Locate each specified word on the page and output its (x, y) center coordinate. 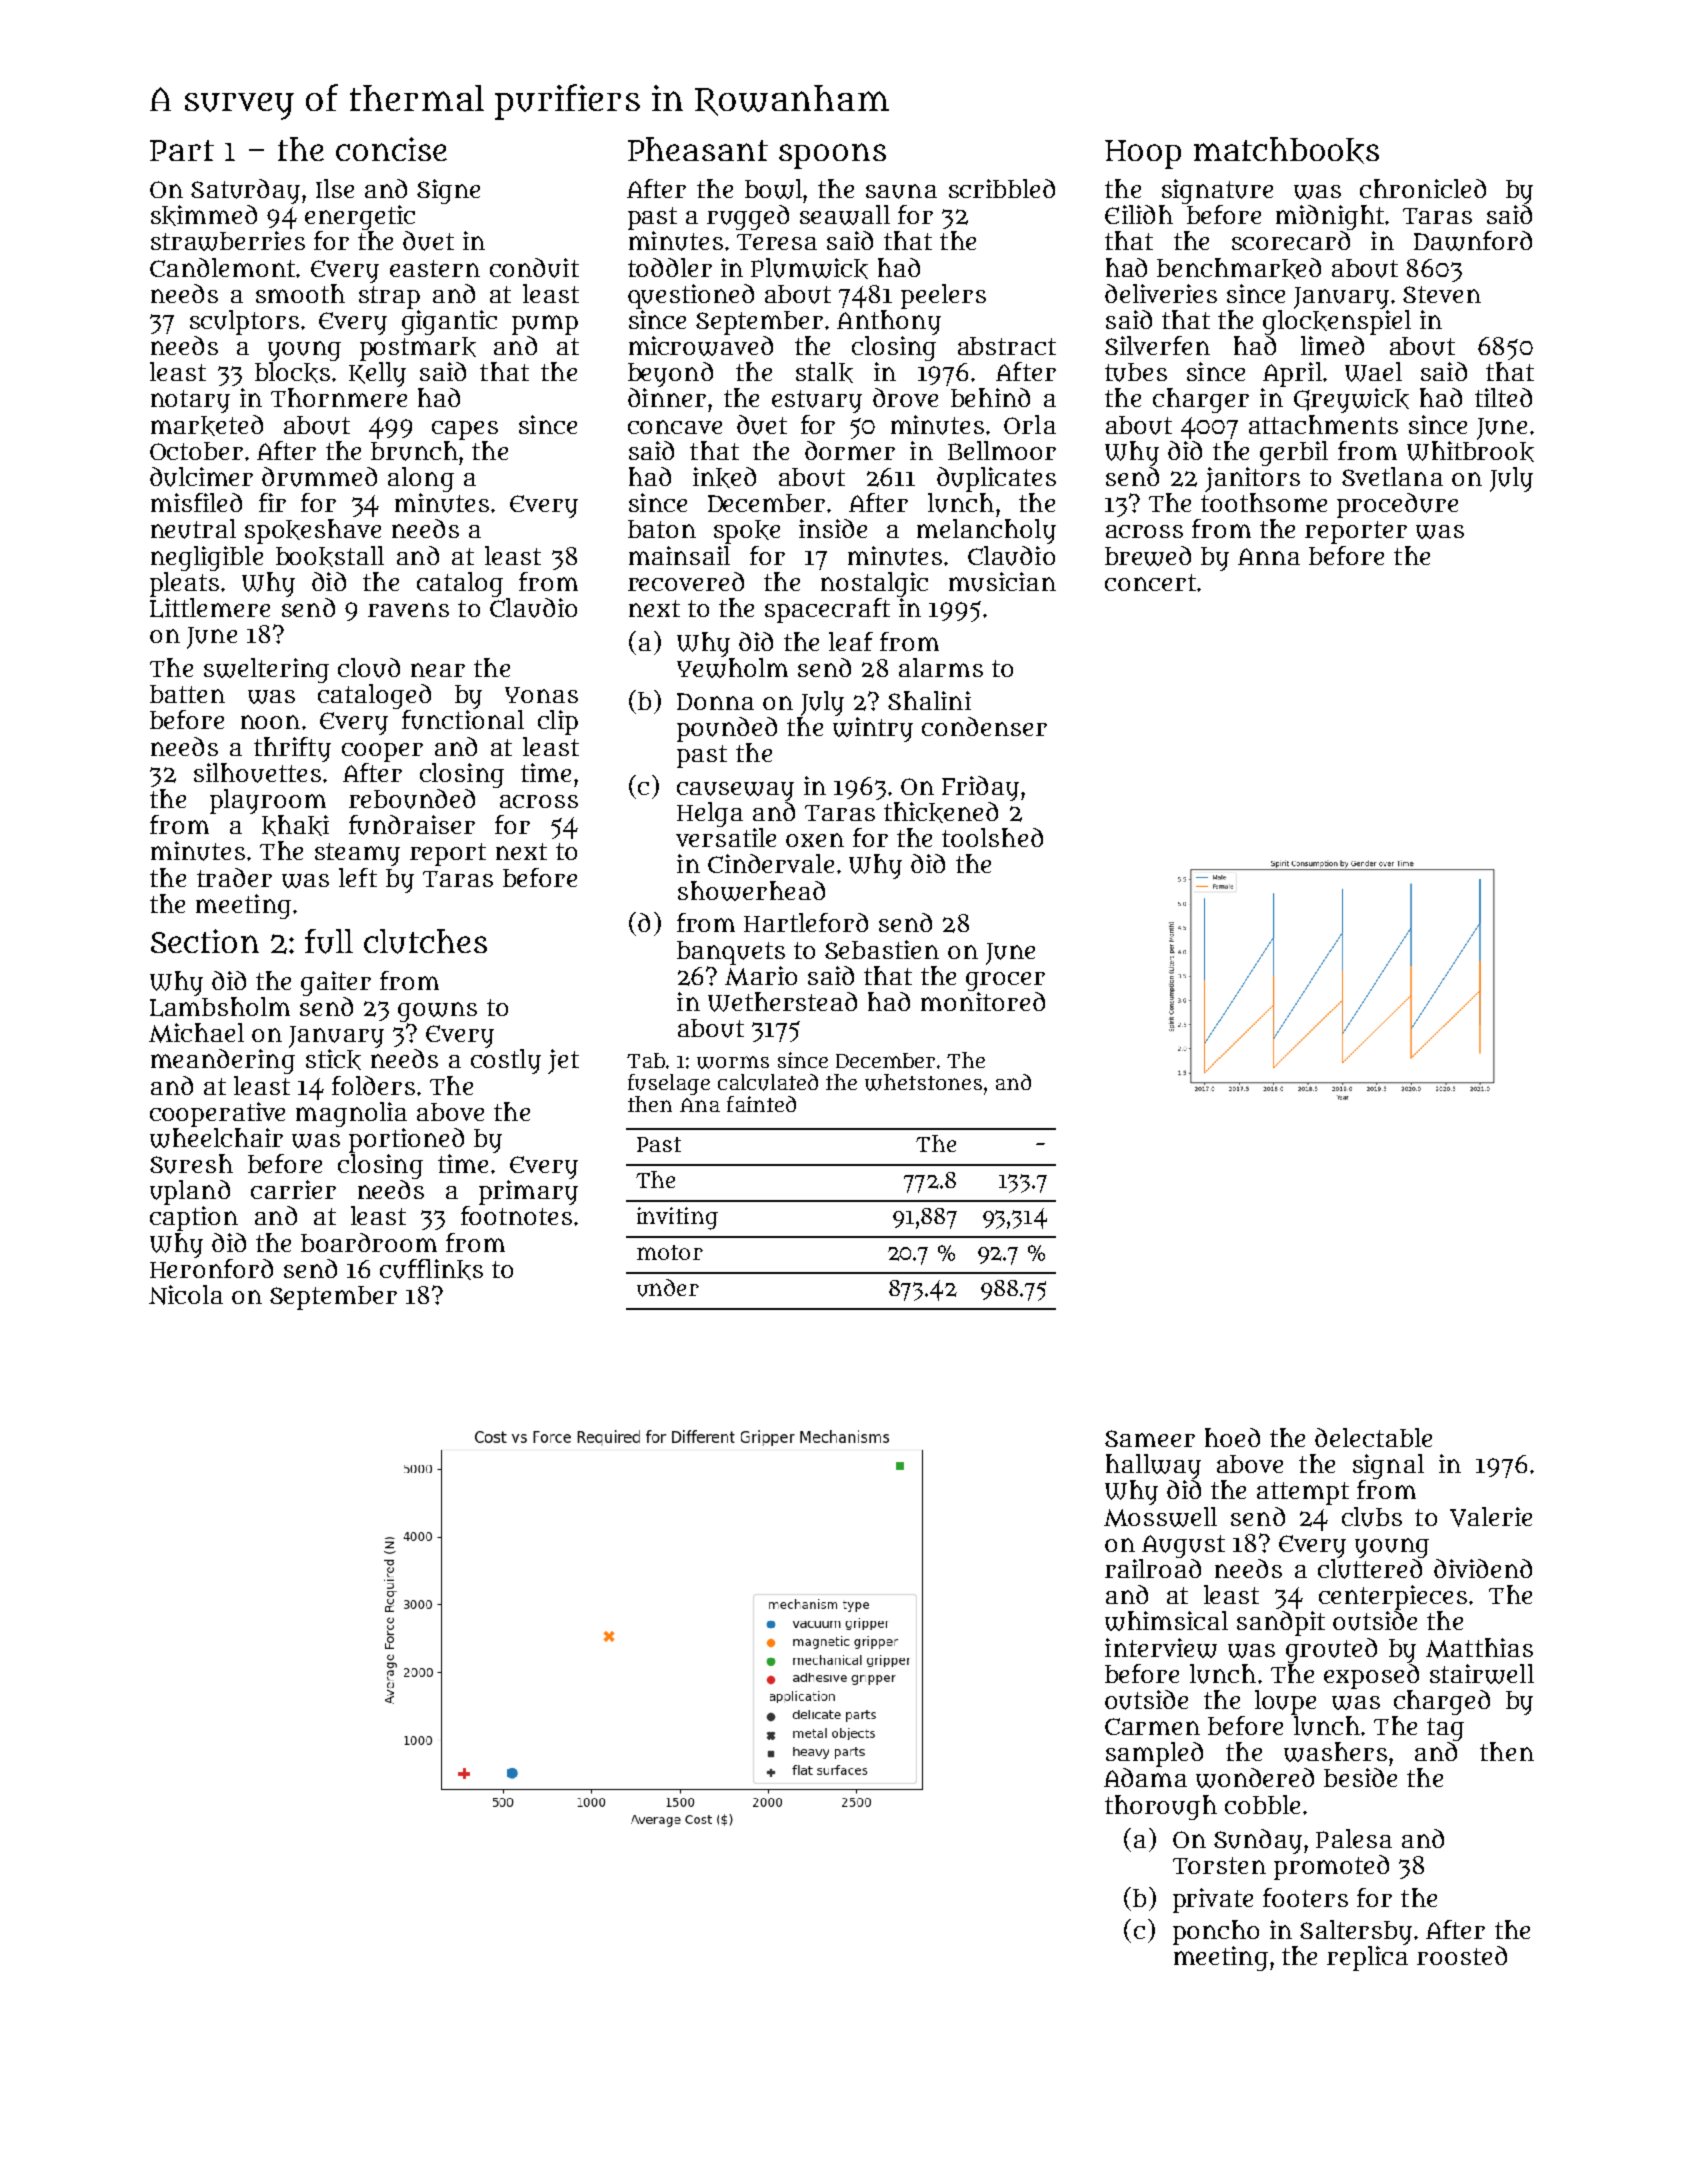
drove (905, 397)
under (668, 1288)
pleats (184, 584)
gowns (437, 1012)
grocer (1005, 981)
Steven (1442, 294)
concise (391, 149)
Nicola (186, 1295)
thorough (1161, 1807)
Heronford (211, 1268)
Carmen (1152, 1726)
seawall (845, 215)
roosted (1462, 1955)
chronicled (1423, 188)
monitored (983, 1001)
